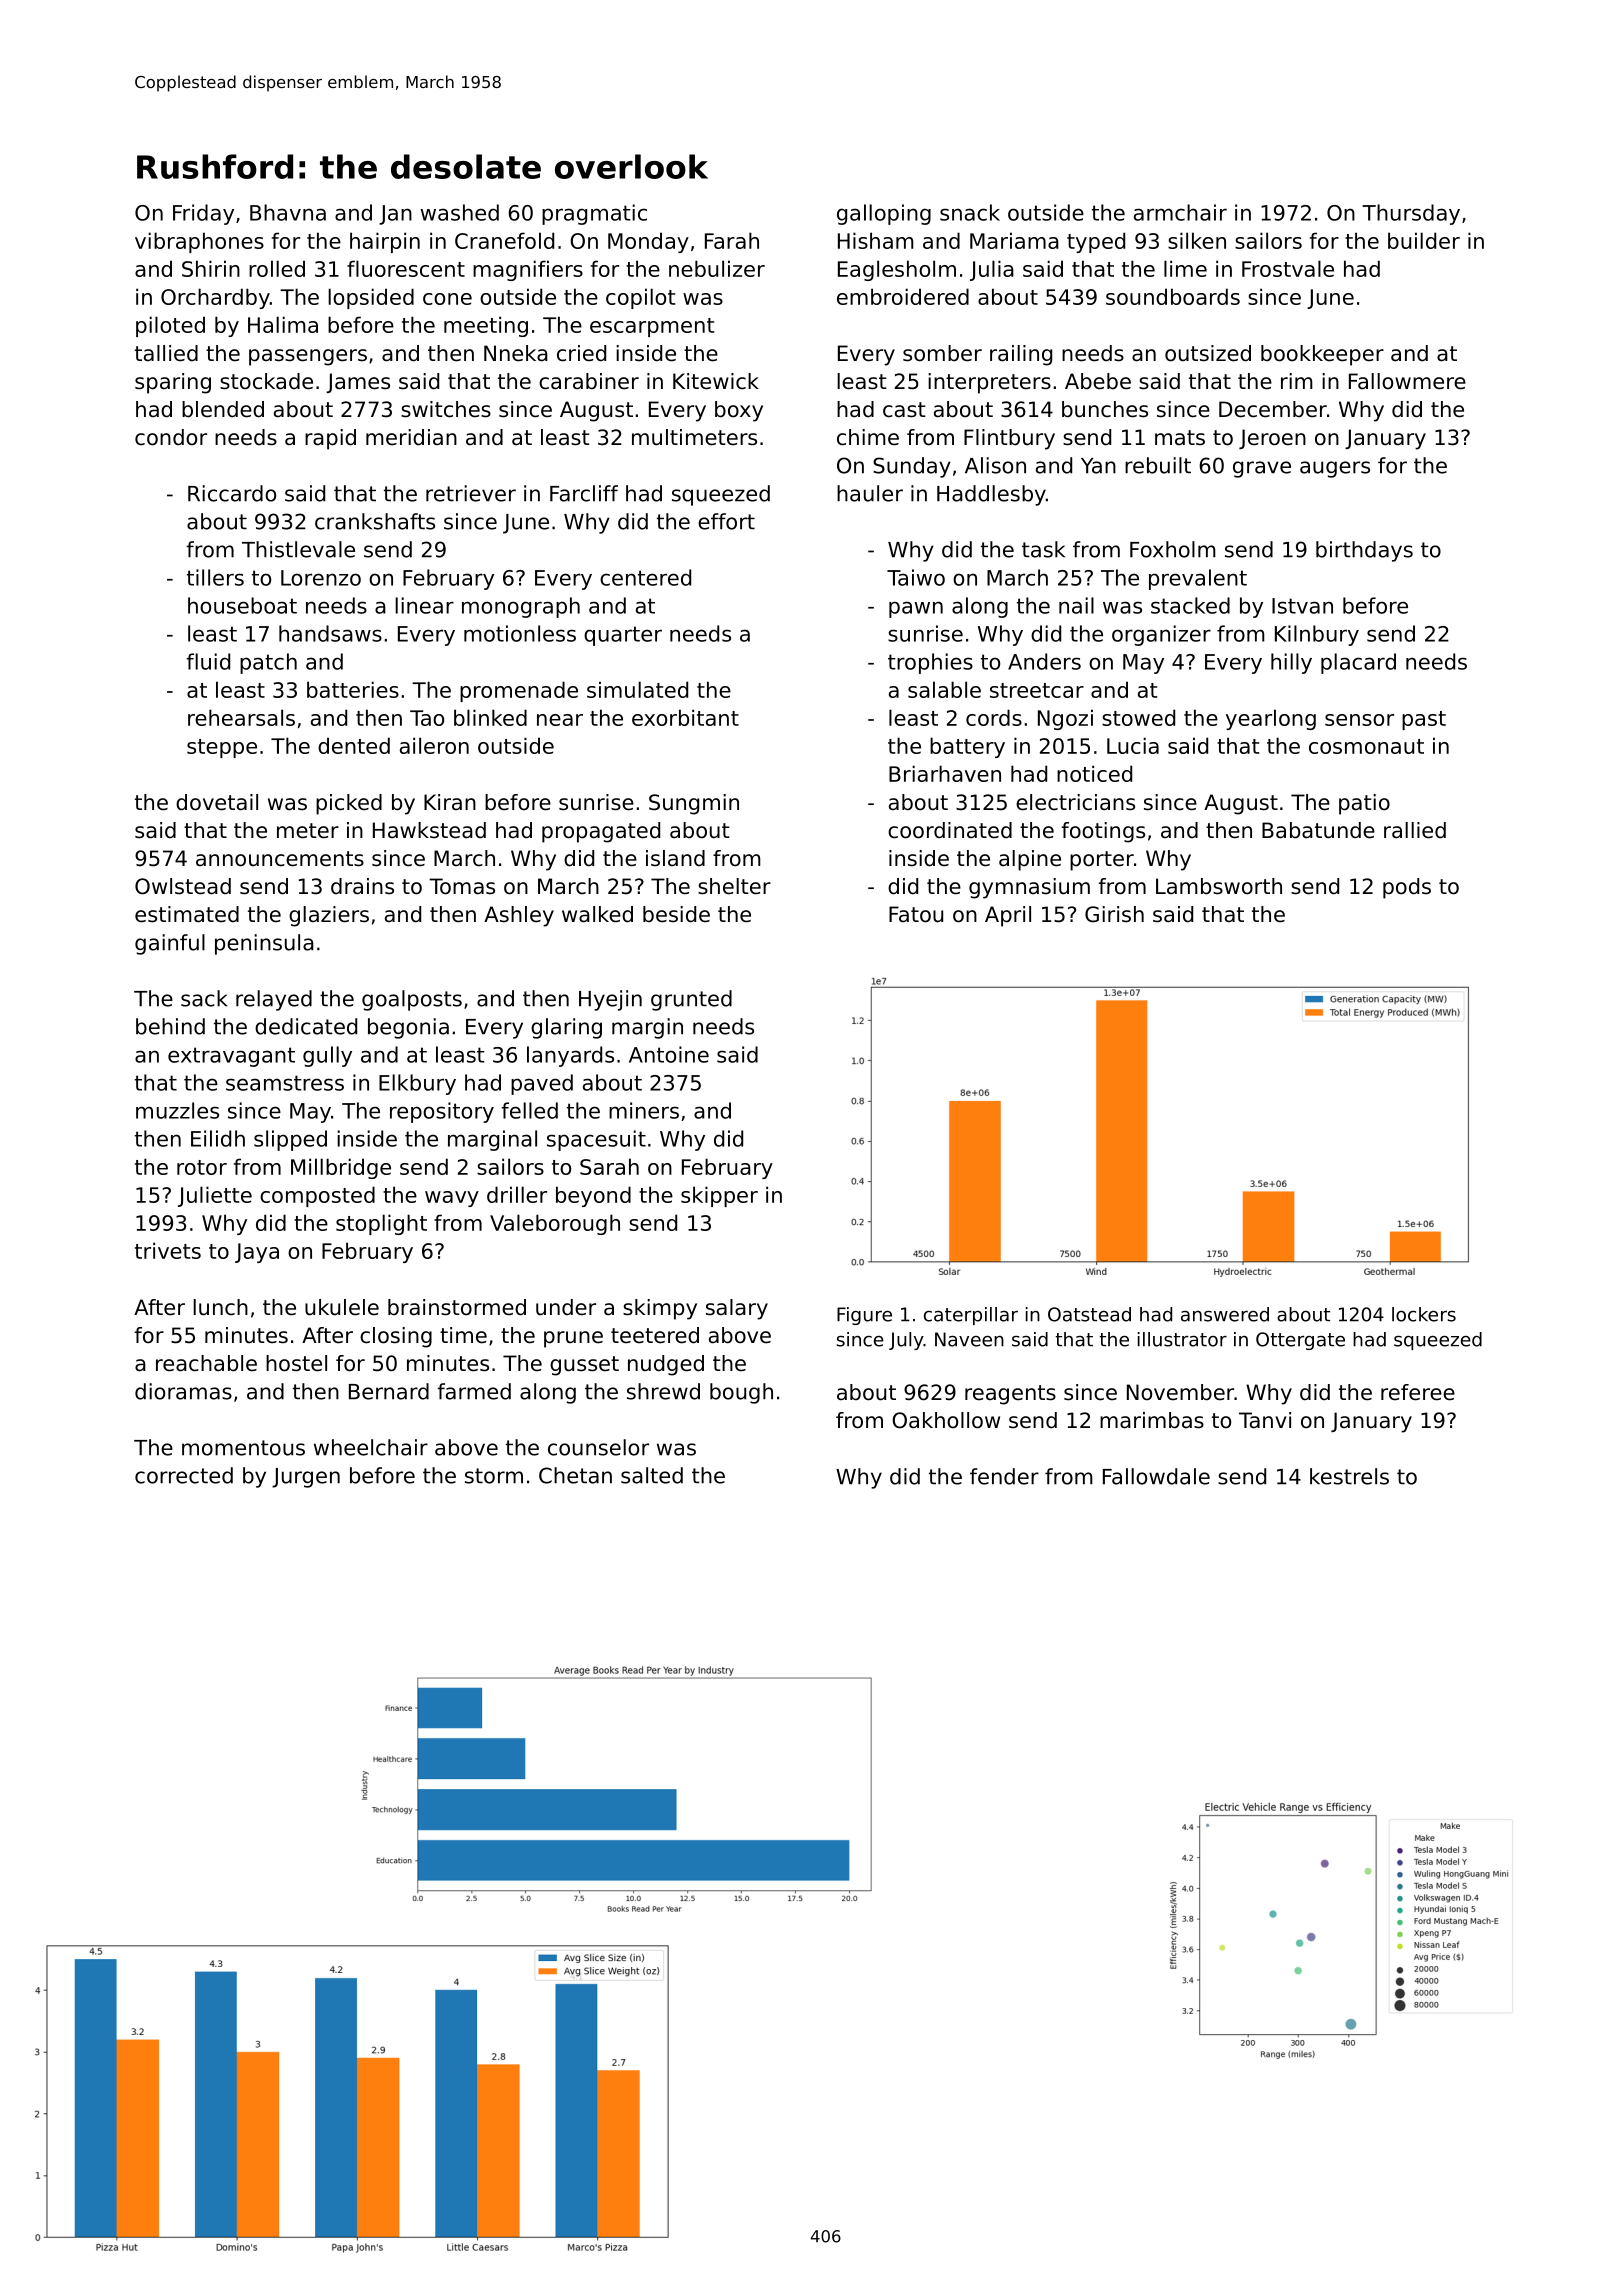 The width and height of the screenshot is (1620, 2292). I want to click on builder, so click(1424, 240).
